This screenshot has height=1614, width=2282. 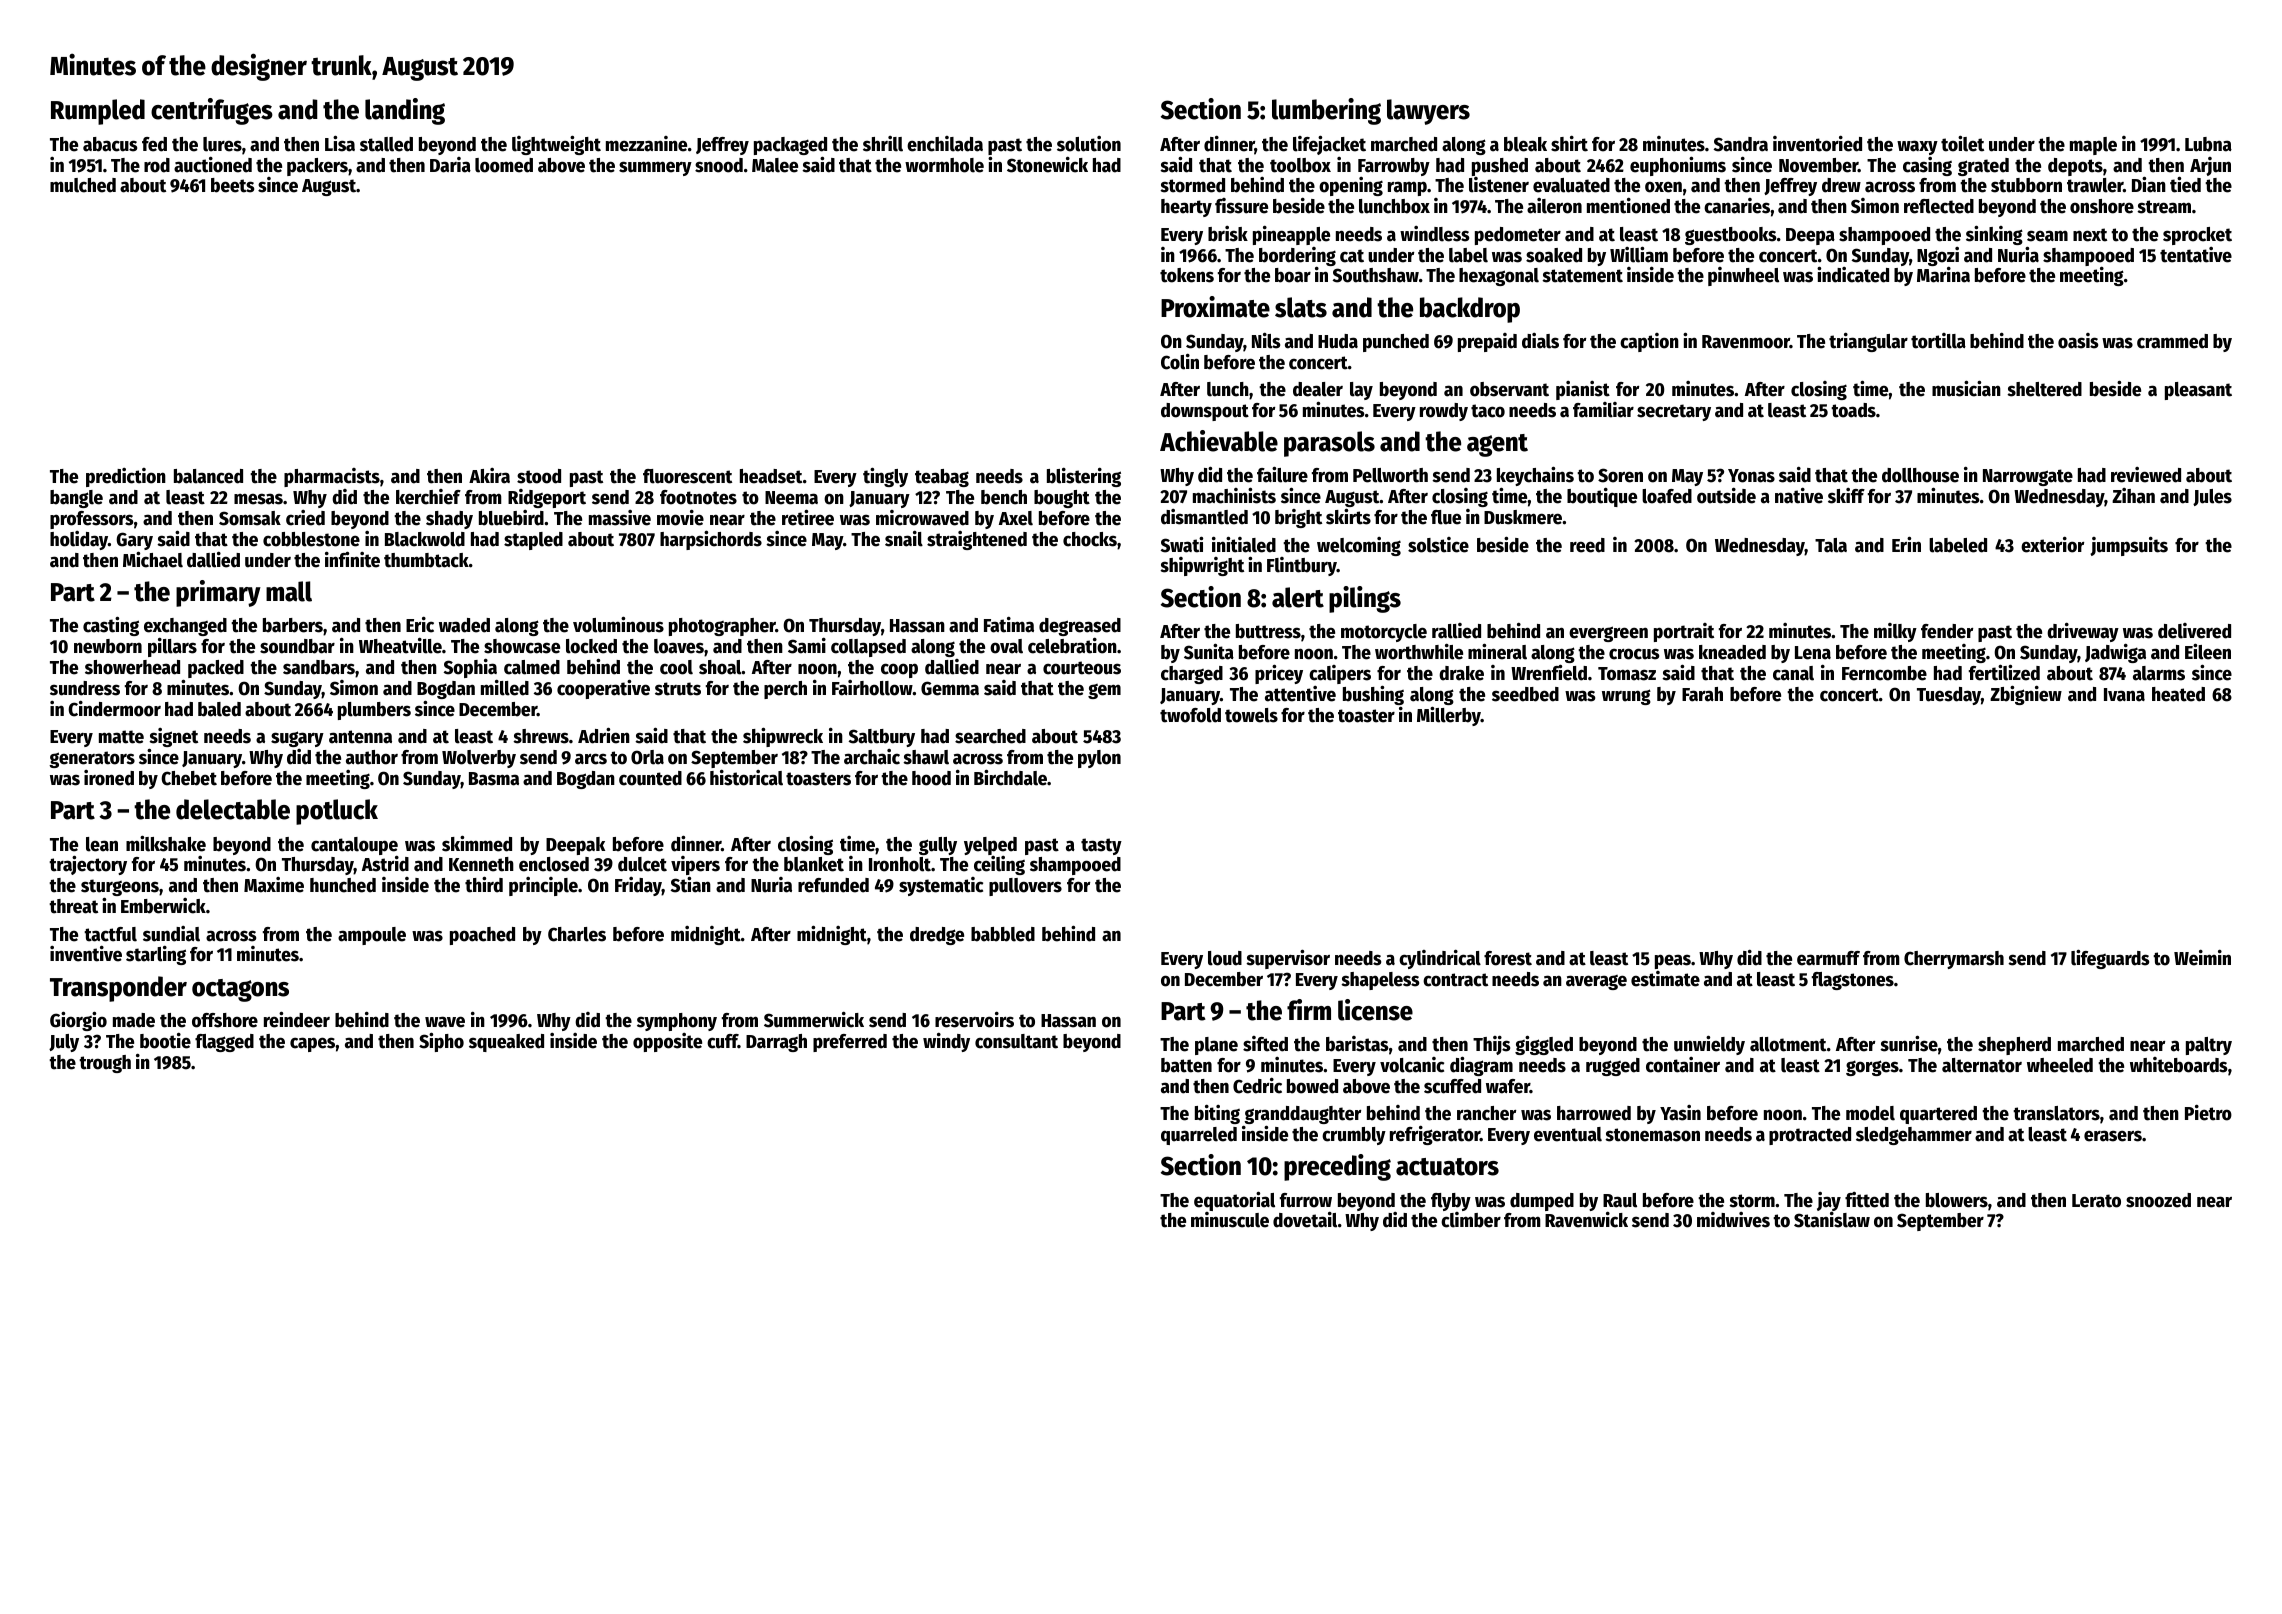 What do you see at coordinates (1230, 1220) in the screenshot?
I see `minuscule` at bounding box center [1230, 1220].
